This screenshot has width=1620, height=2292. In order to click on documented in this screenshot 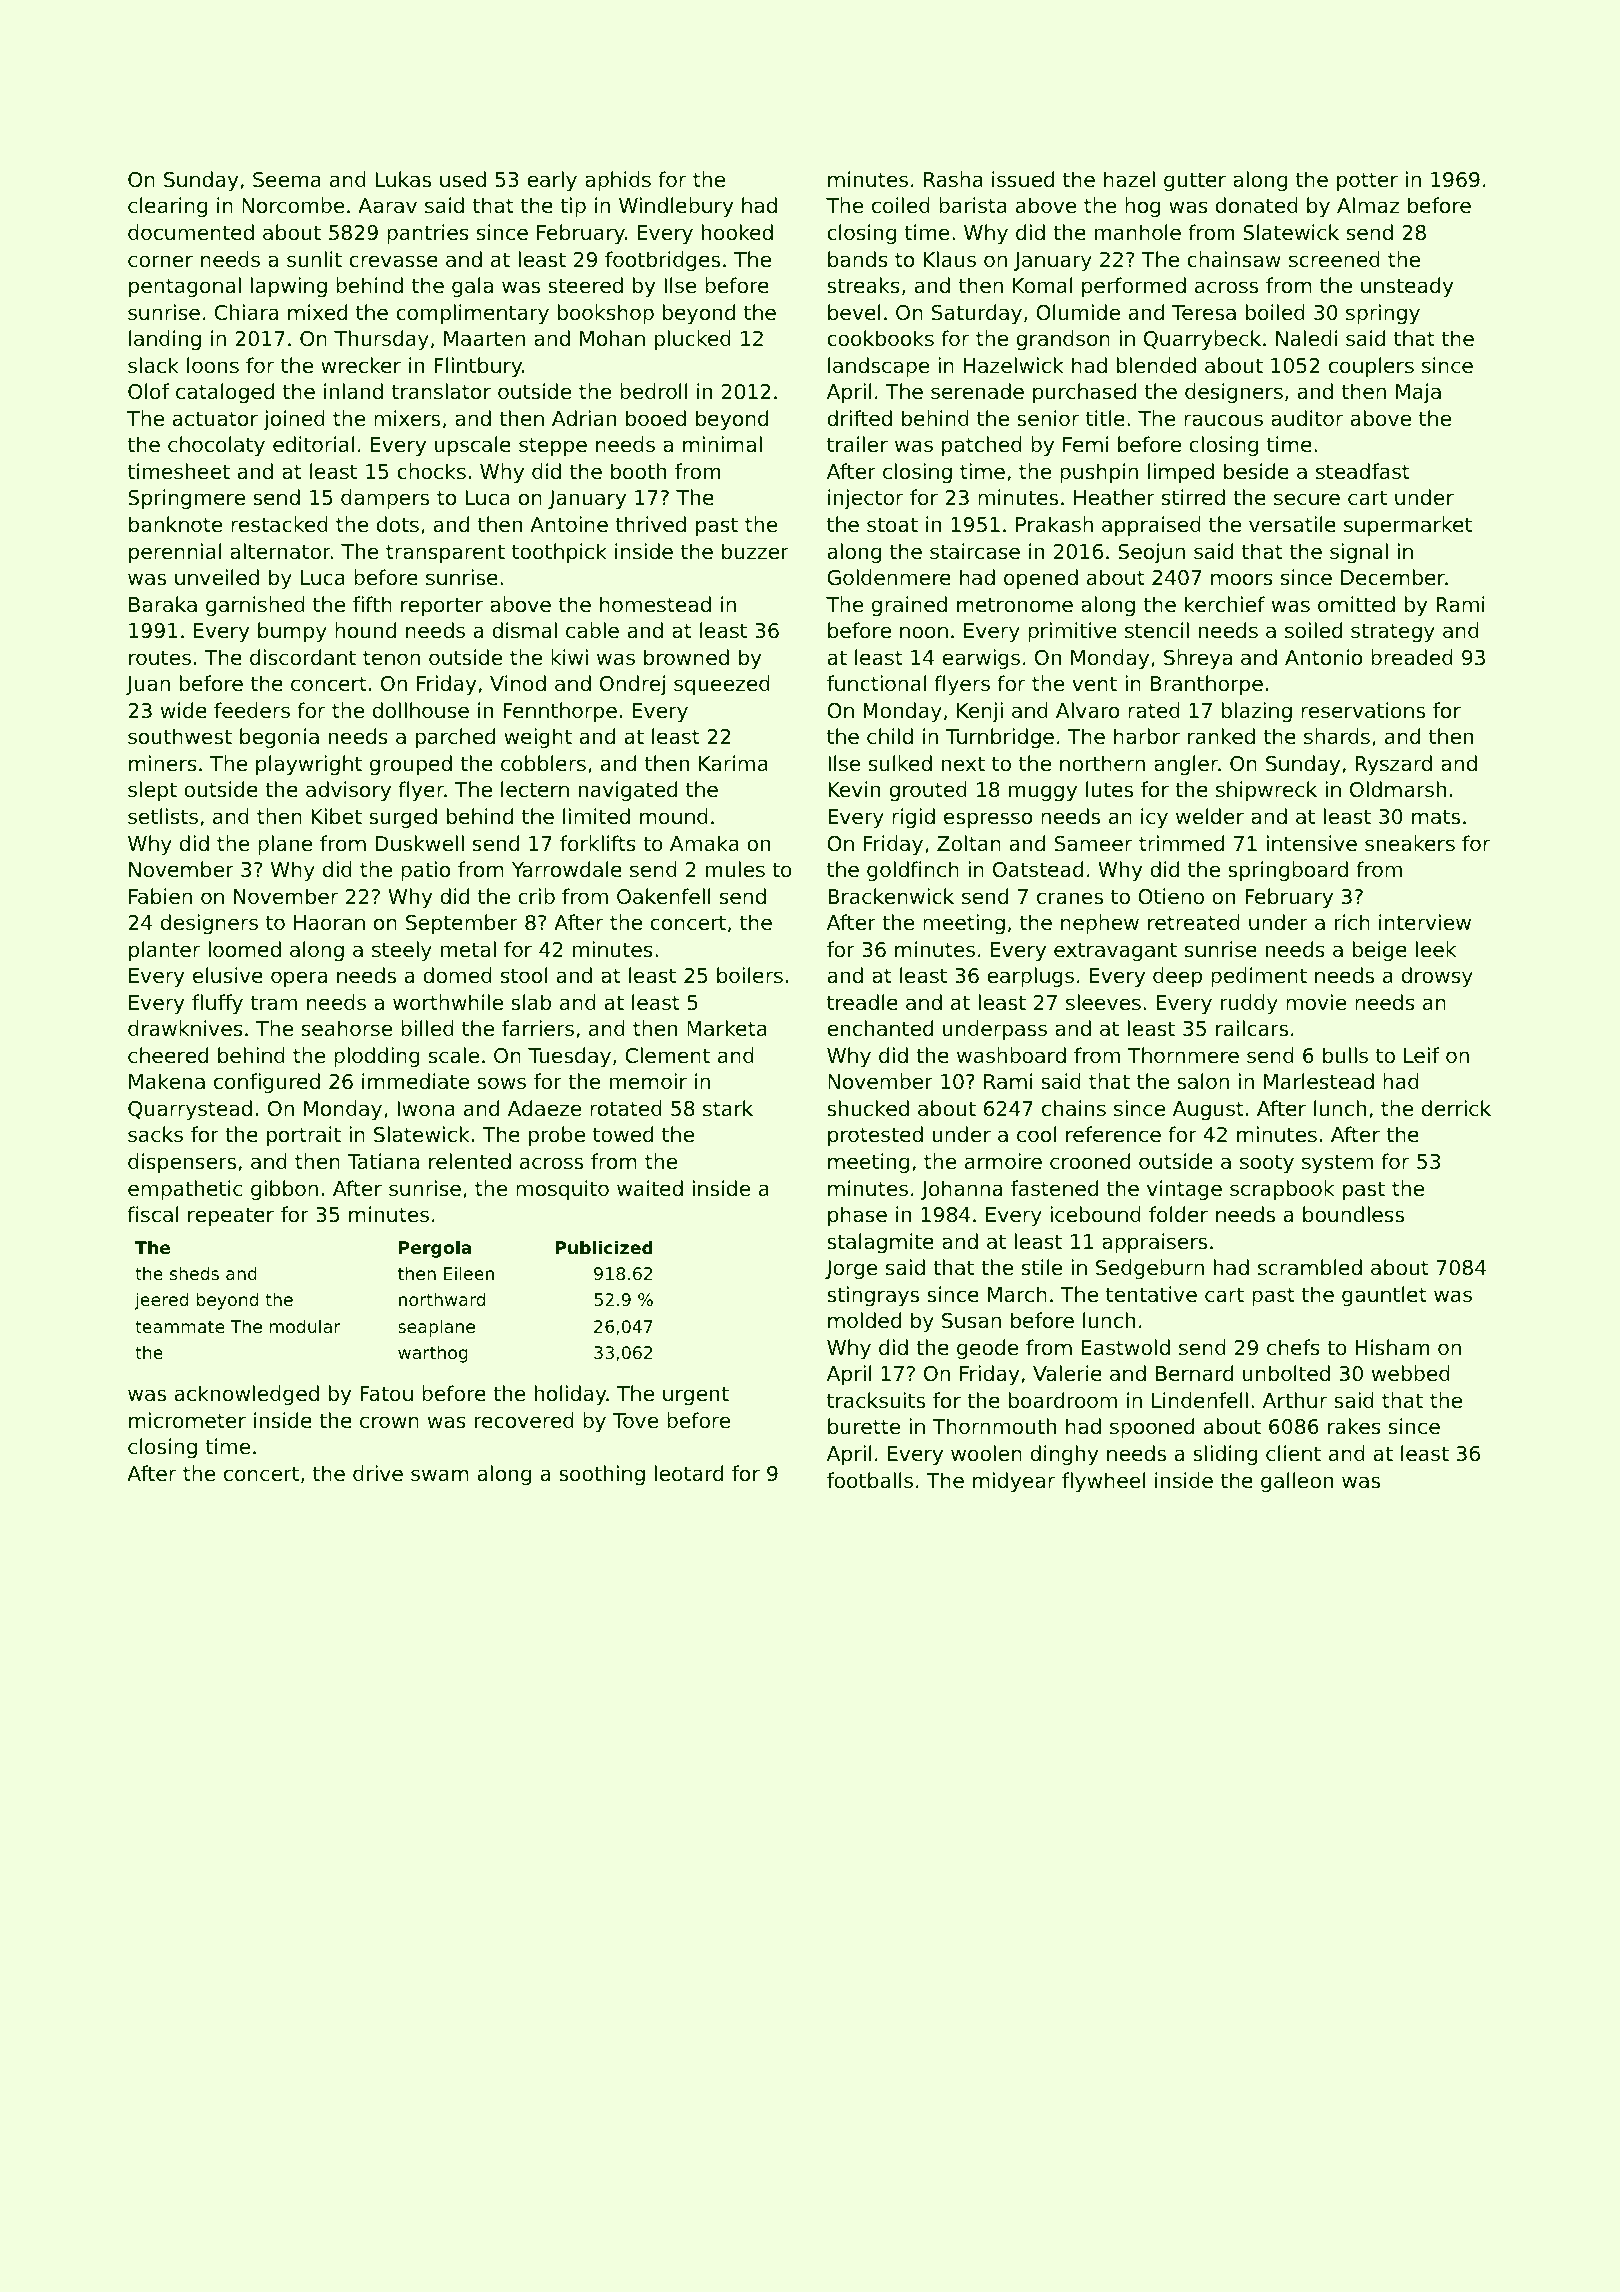, I will do `click(191, 232)`.
